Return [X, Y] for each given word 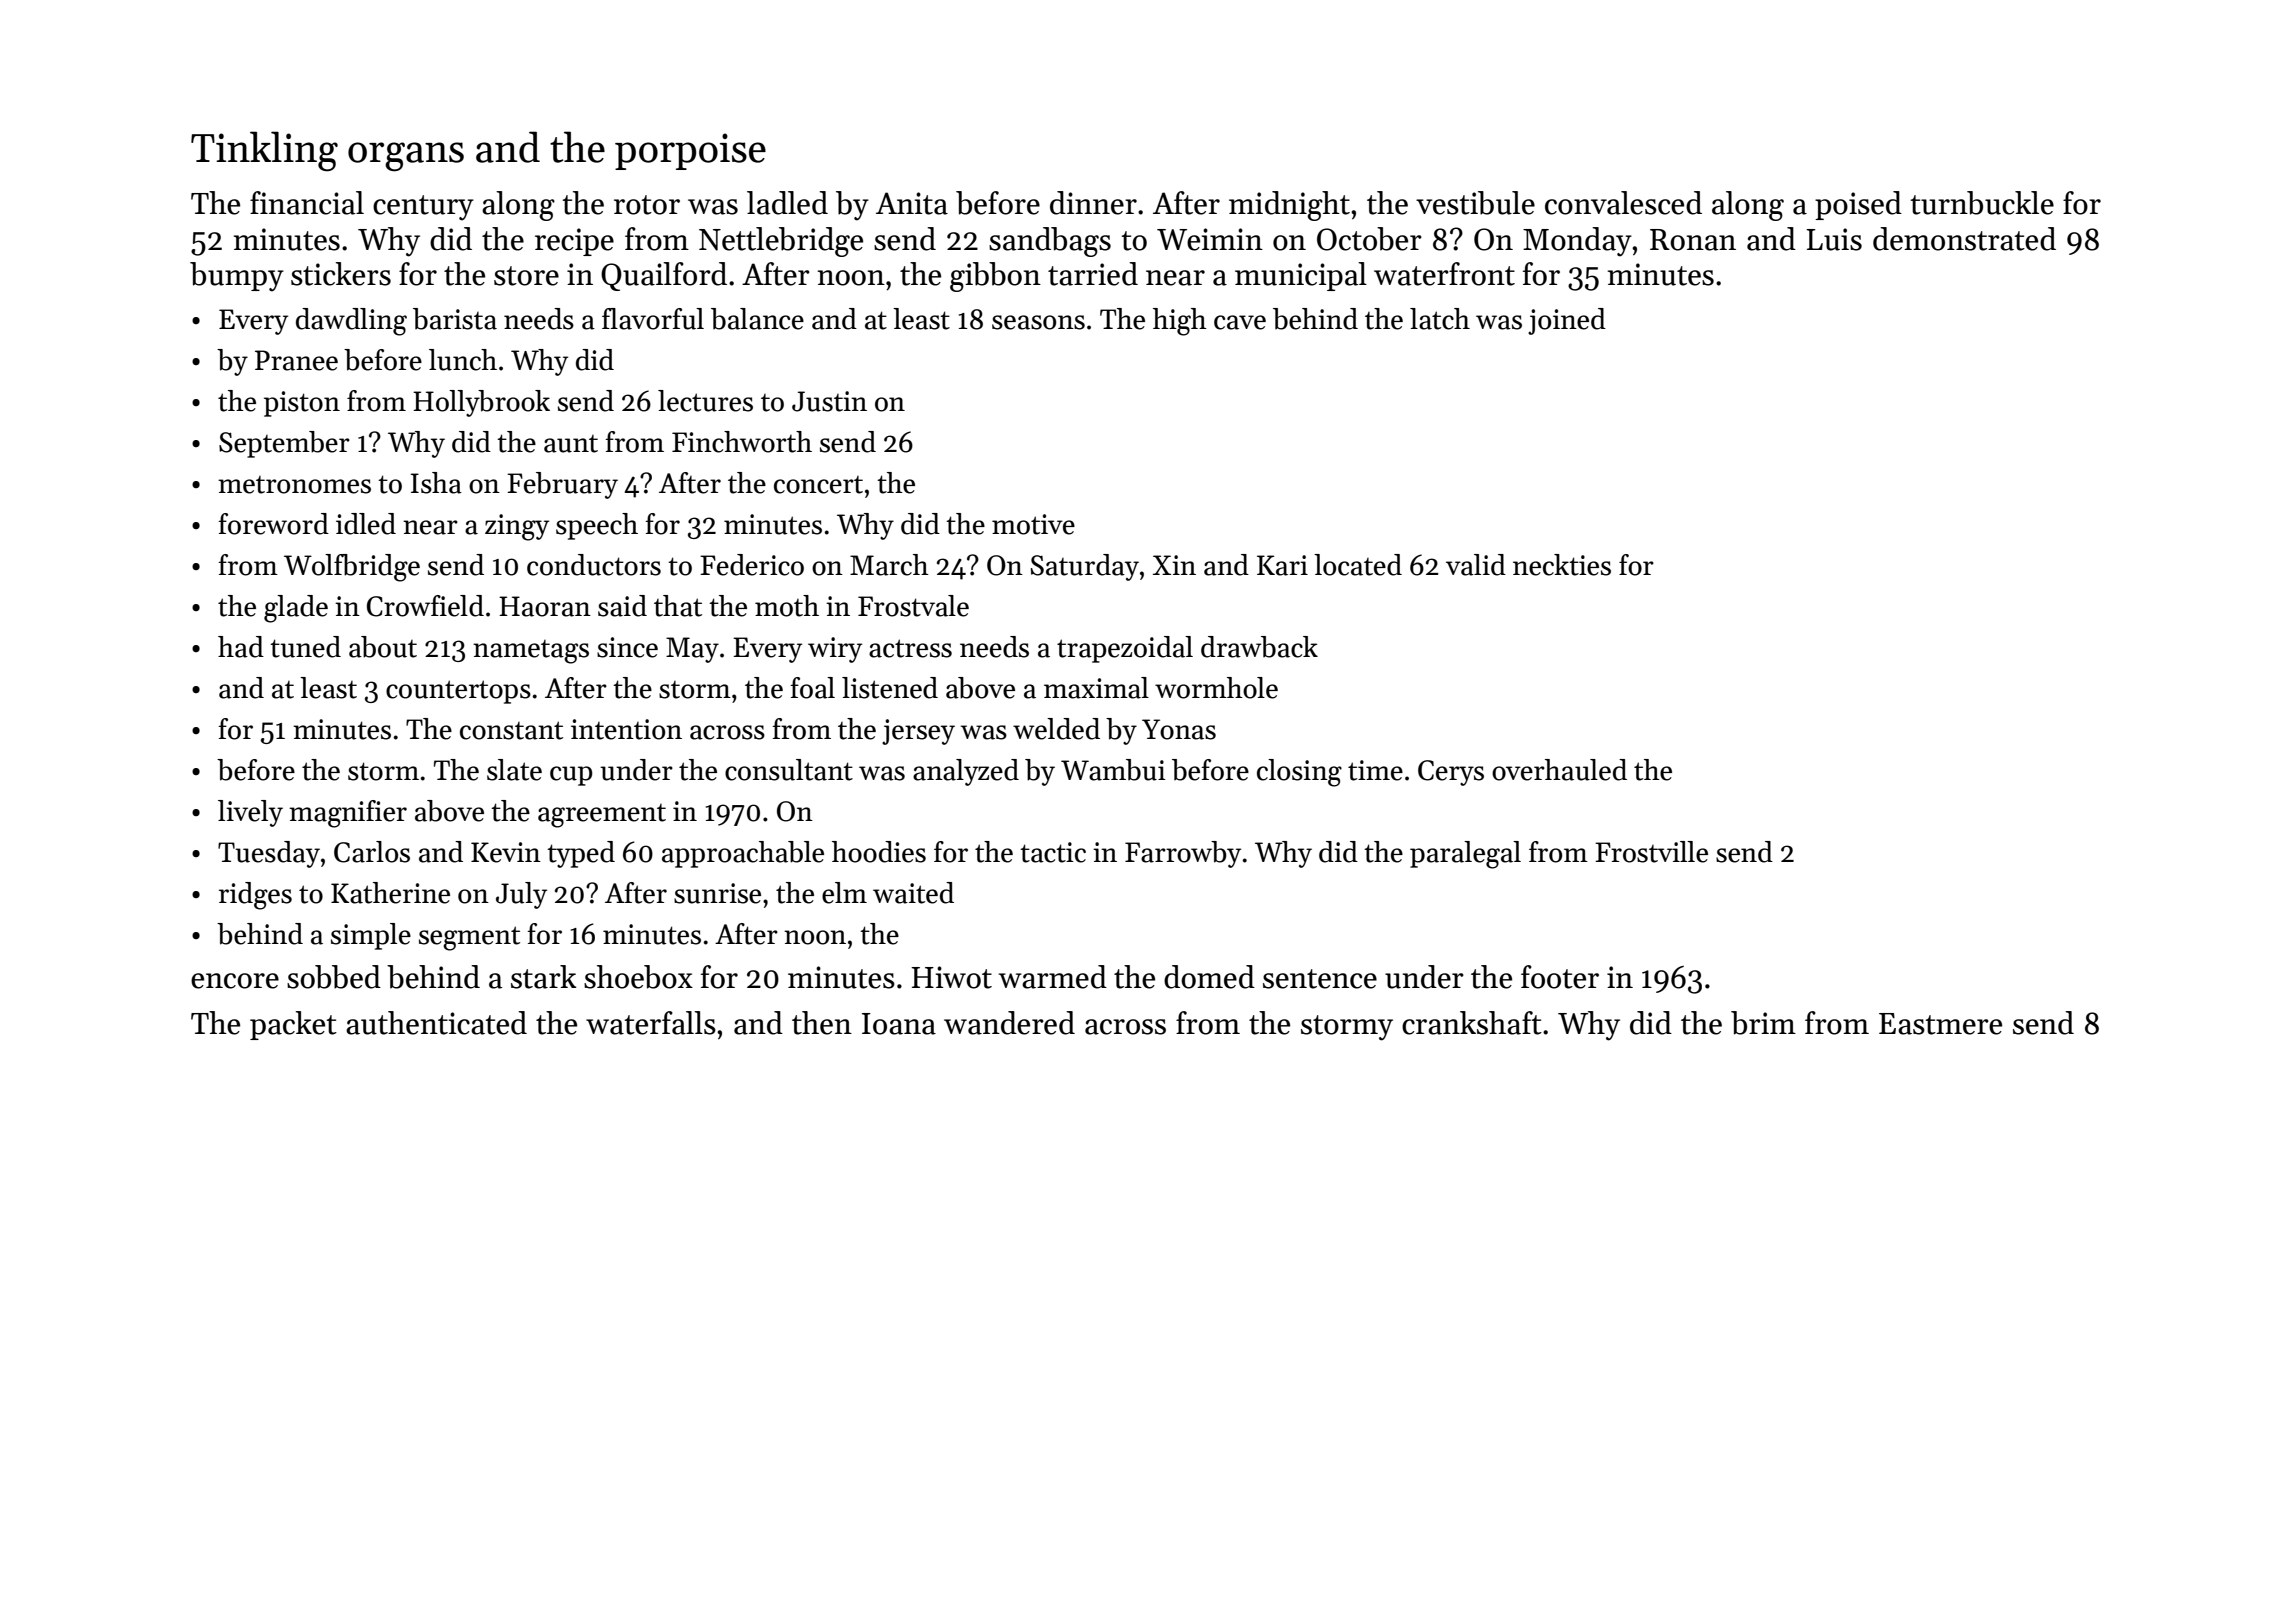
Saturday [1085, 567]
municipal [1301, 276]
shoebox [638, 977]
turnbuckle [1982, 203]
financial [307, 203]
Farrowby [1183, 854]
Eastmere [1940, 1024]
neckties [1562, 565]
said [622, 606]
